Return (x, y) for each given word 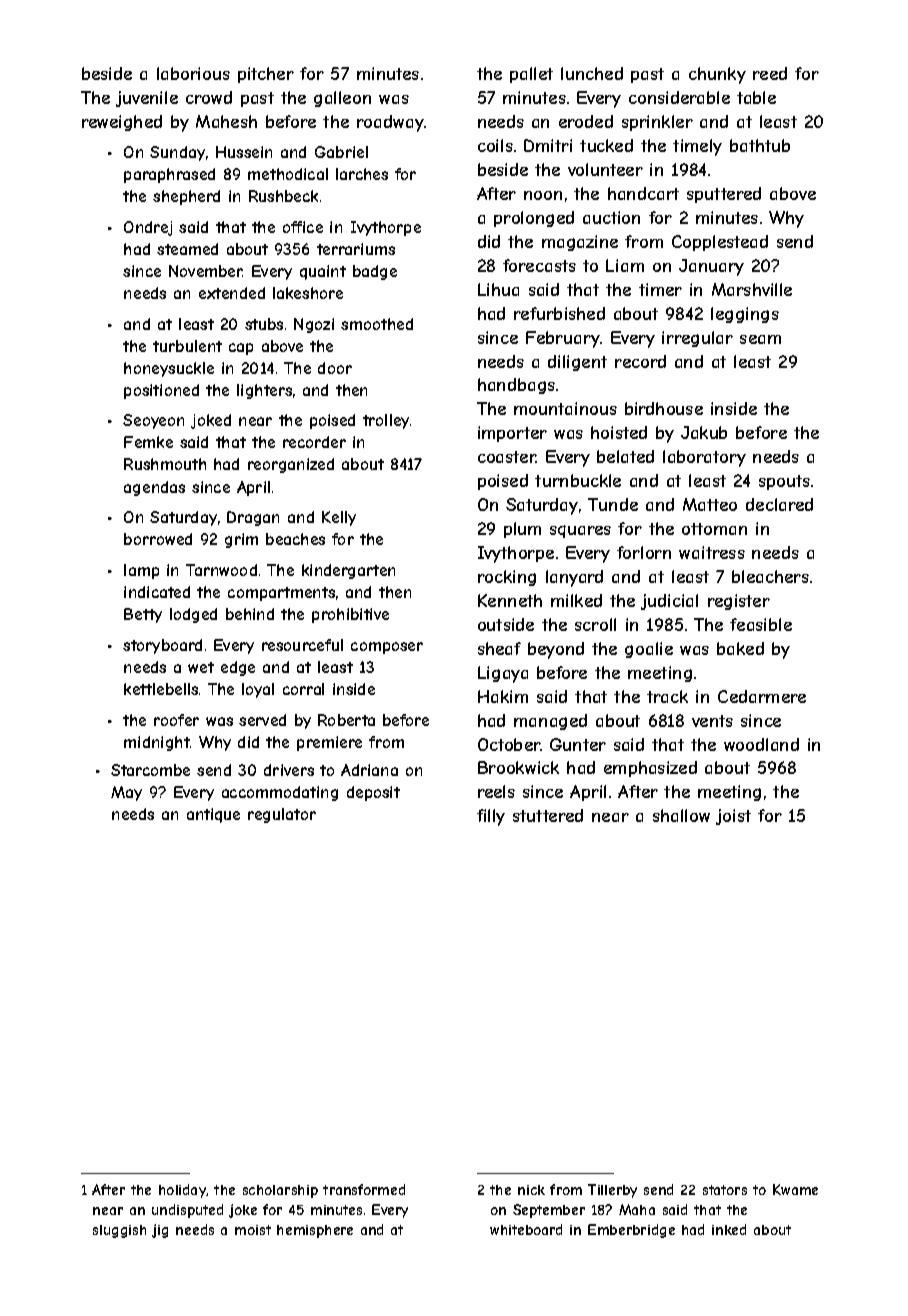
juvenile (147, 99)
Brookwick (518, 767)
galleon (342, 99)
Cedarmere (762, 696)
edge (238, 668)
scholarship (280, 1191)
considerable (679, 97)
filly (491, 817)
